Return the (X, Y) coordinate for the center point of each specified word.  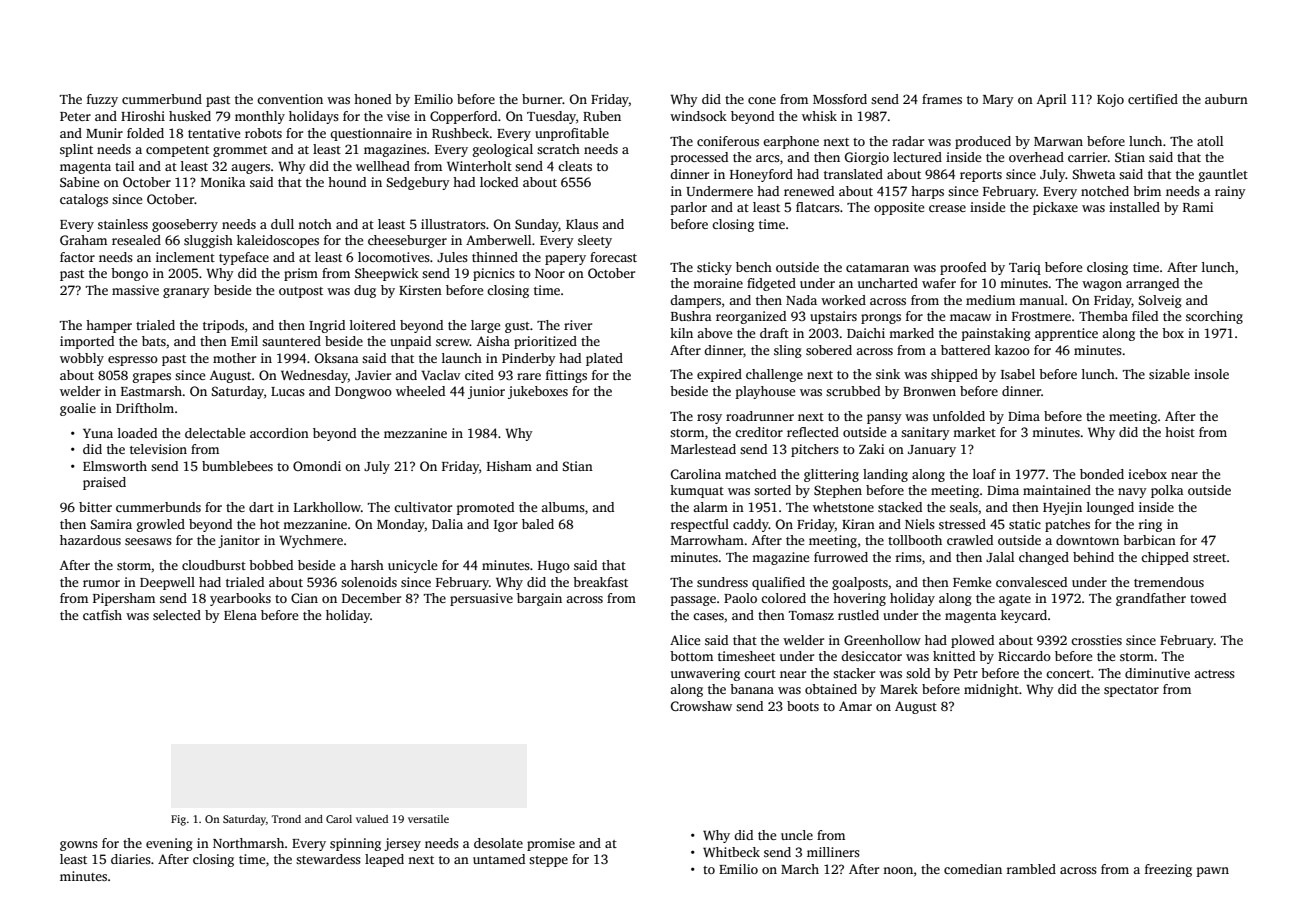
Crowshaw (701, 706)
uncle (797, 835)
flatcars (818, 207)
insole (1211, 374)
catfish (102, 615)
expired (719, 375)
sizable (1169, 374)
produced (983, 142)
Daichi (866, 333)
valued (372, 819)
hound (347, 182)
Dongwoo (363, 393)
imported (87, 342)
